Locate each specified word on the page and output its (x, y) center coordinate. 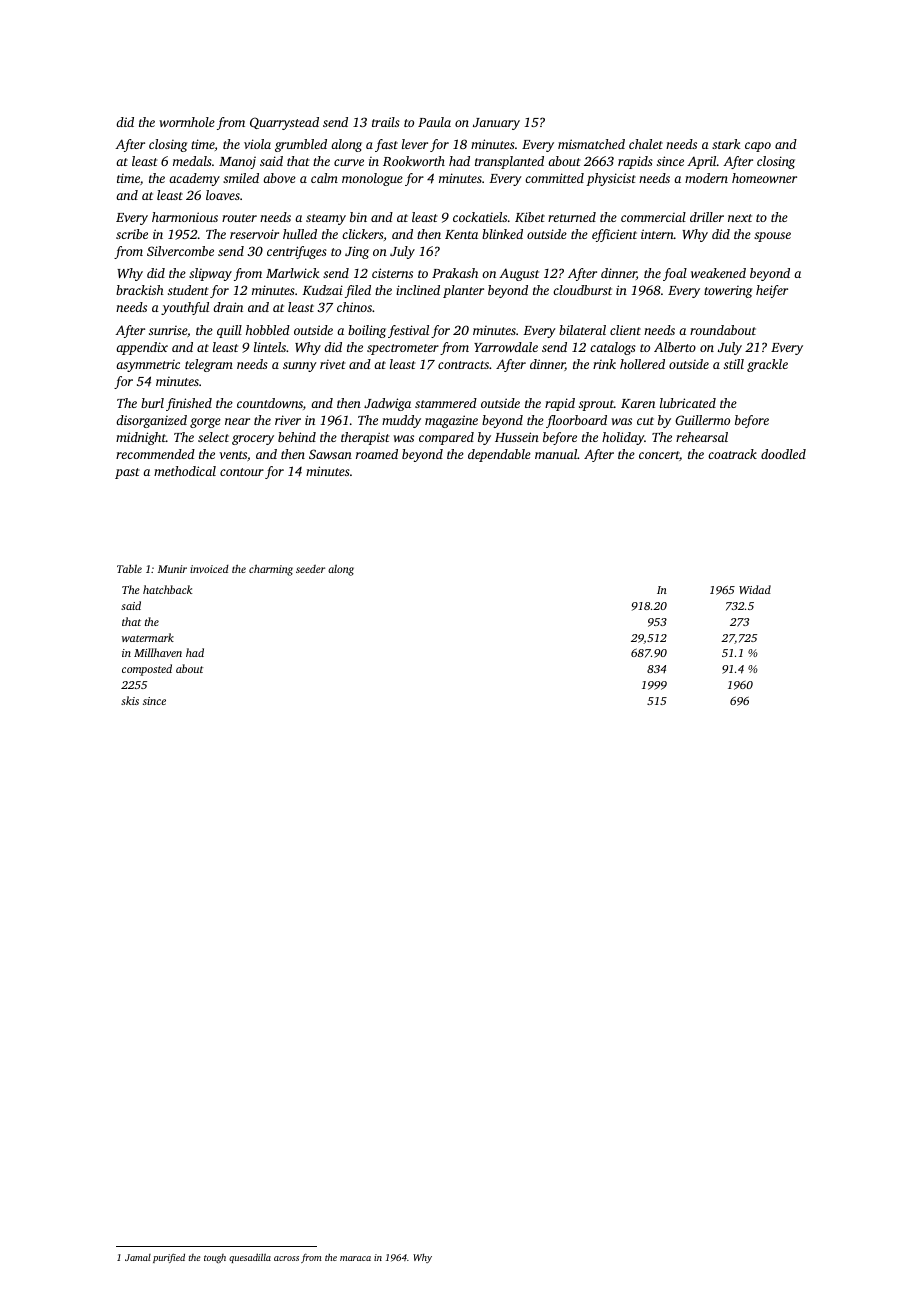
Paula (434, 122)
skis (130, 700)
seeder (310, 569)
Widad (755, 589)
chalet (646, 144)
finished (189, 404)
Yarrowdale (506, 347)
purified (169, 1258)
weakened (718, 273)
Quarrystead (284, 123)
